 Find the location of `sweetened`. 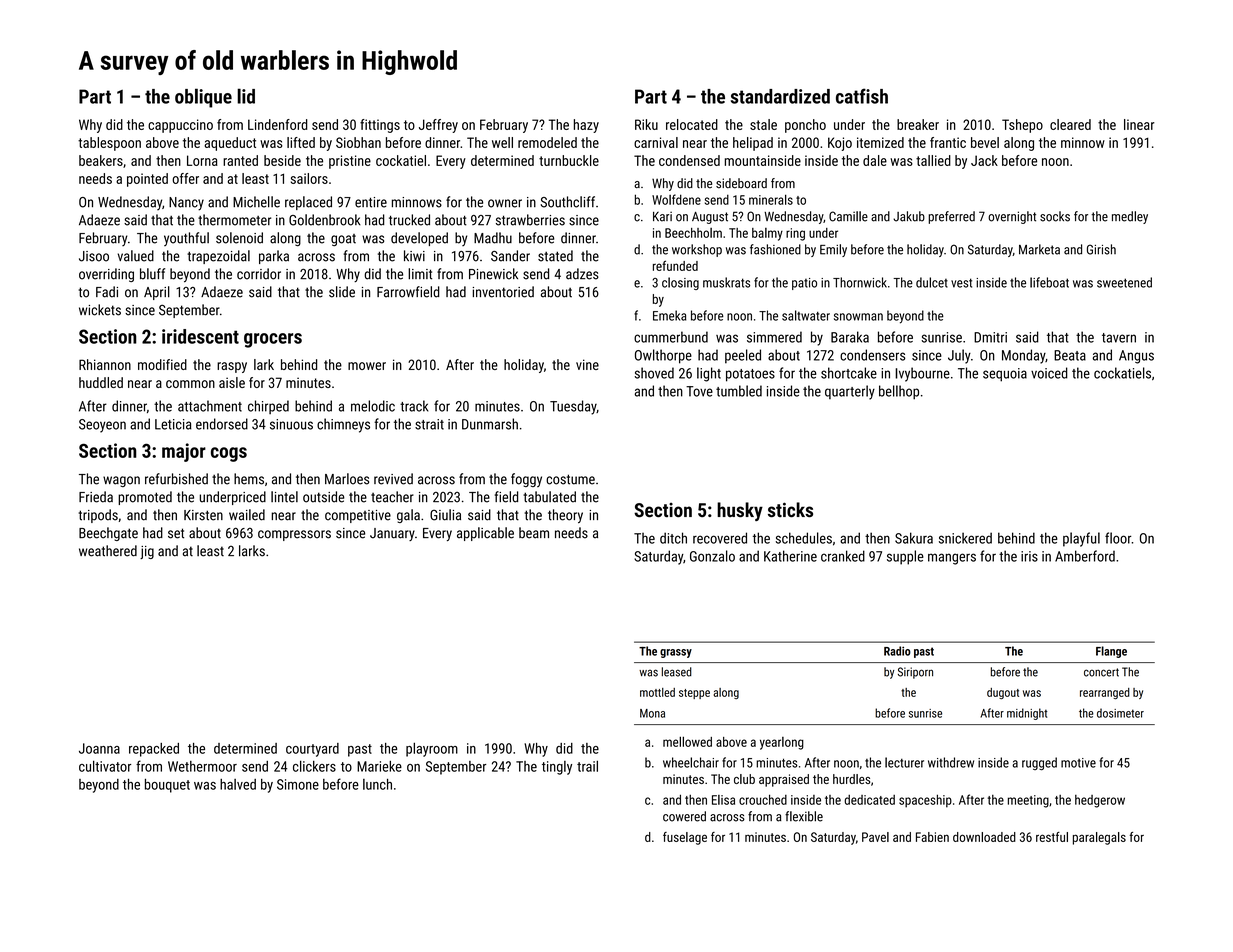

sweetened is located at coordinates (1124, 282).
